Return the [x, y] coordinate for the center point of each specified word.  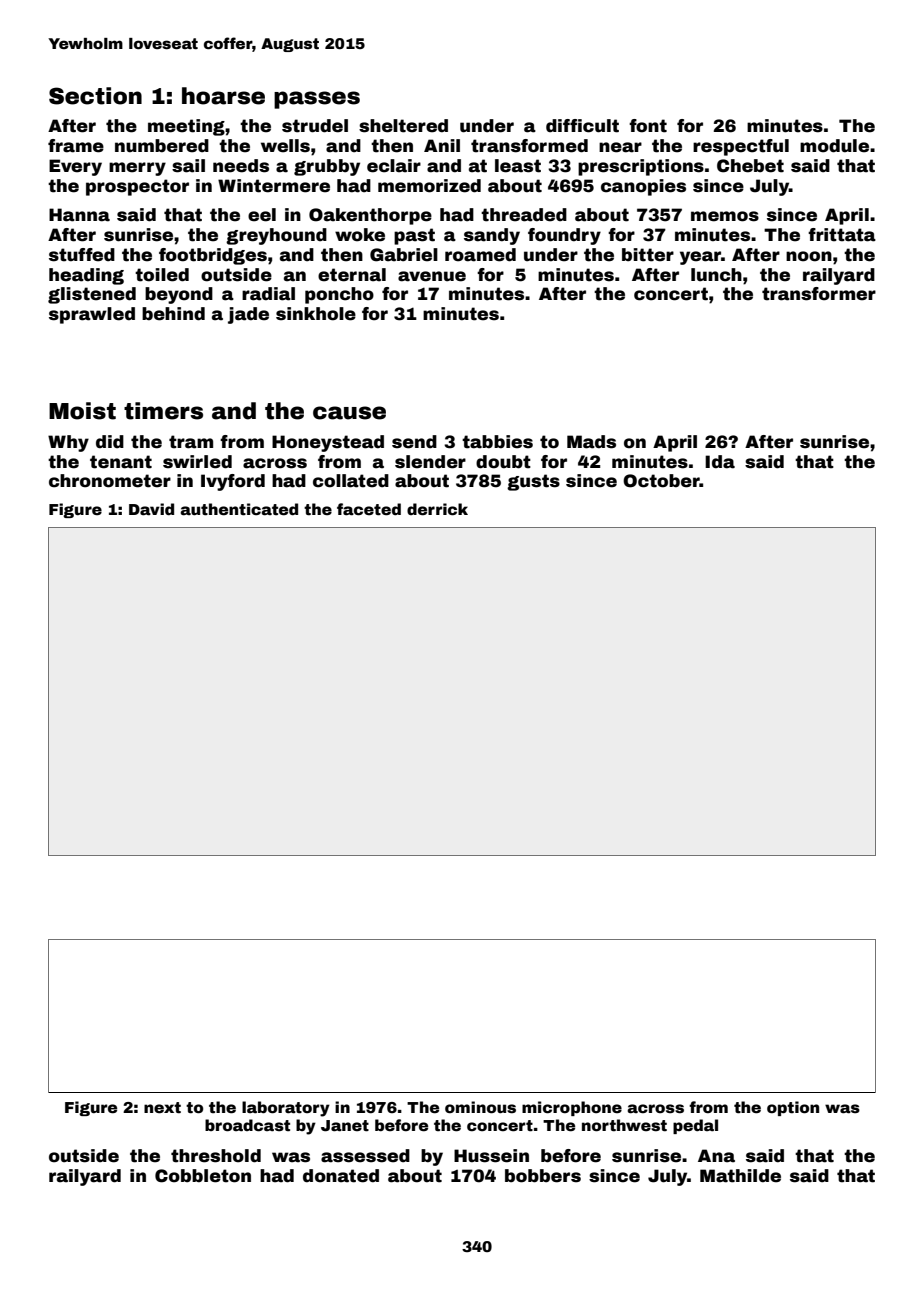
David [151, 509]
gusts [533, 482]
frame [76, 146]
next [162, 1108]
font [648, 126]
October [661, 481]
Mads [591, 442]
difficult [582, 126]
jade [248, 315]
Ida [720, 462]
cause [349, 413]
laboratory [286, 1109]
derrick [437, 509]
